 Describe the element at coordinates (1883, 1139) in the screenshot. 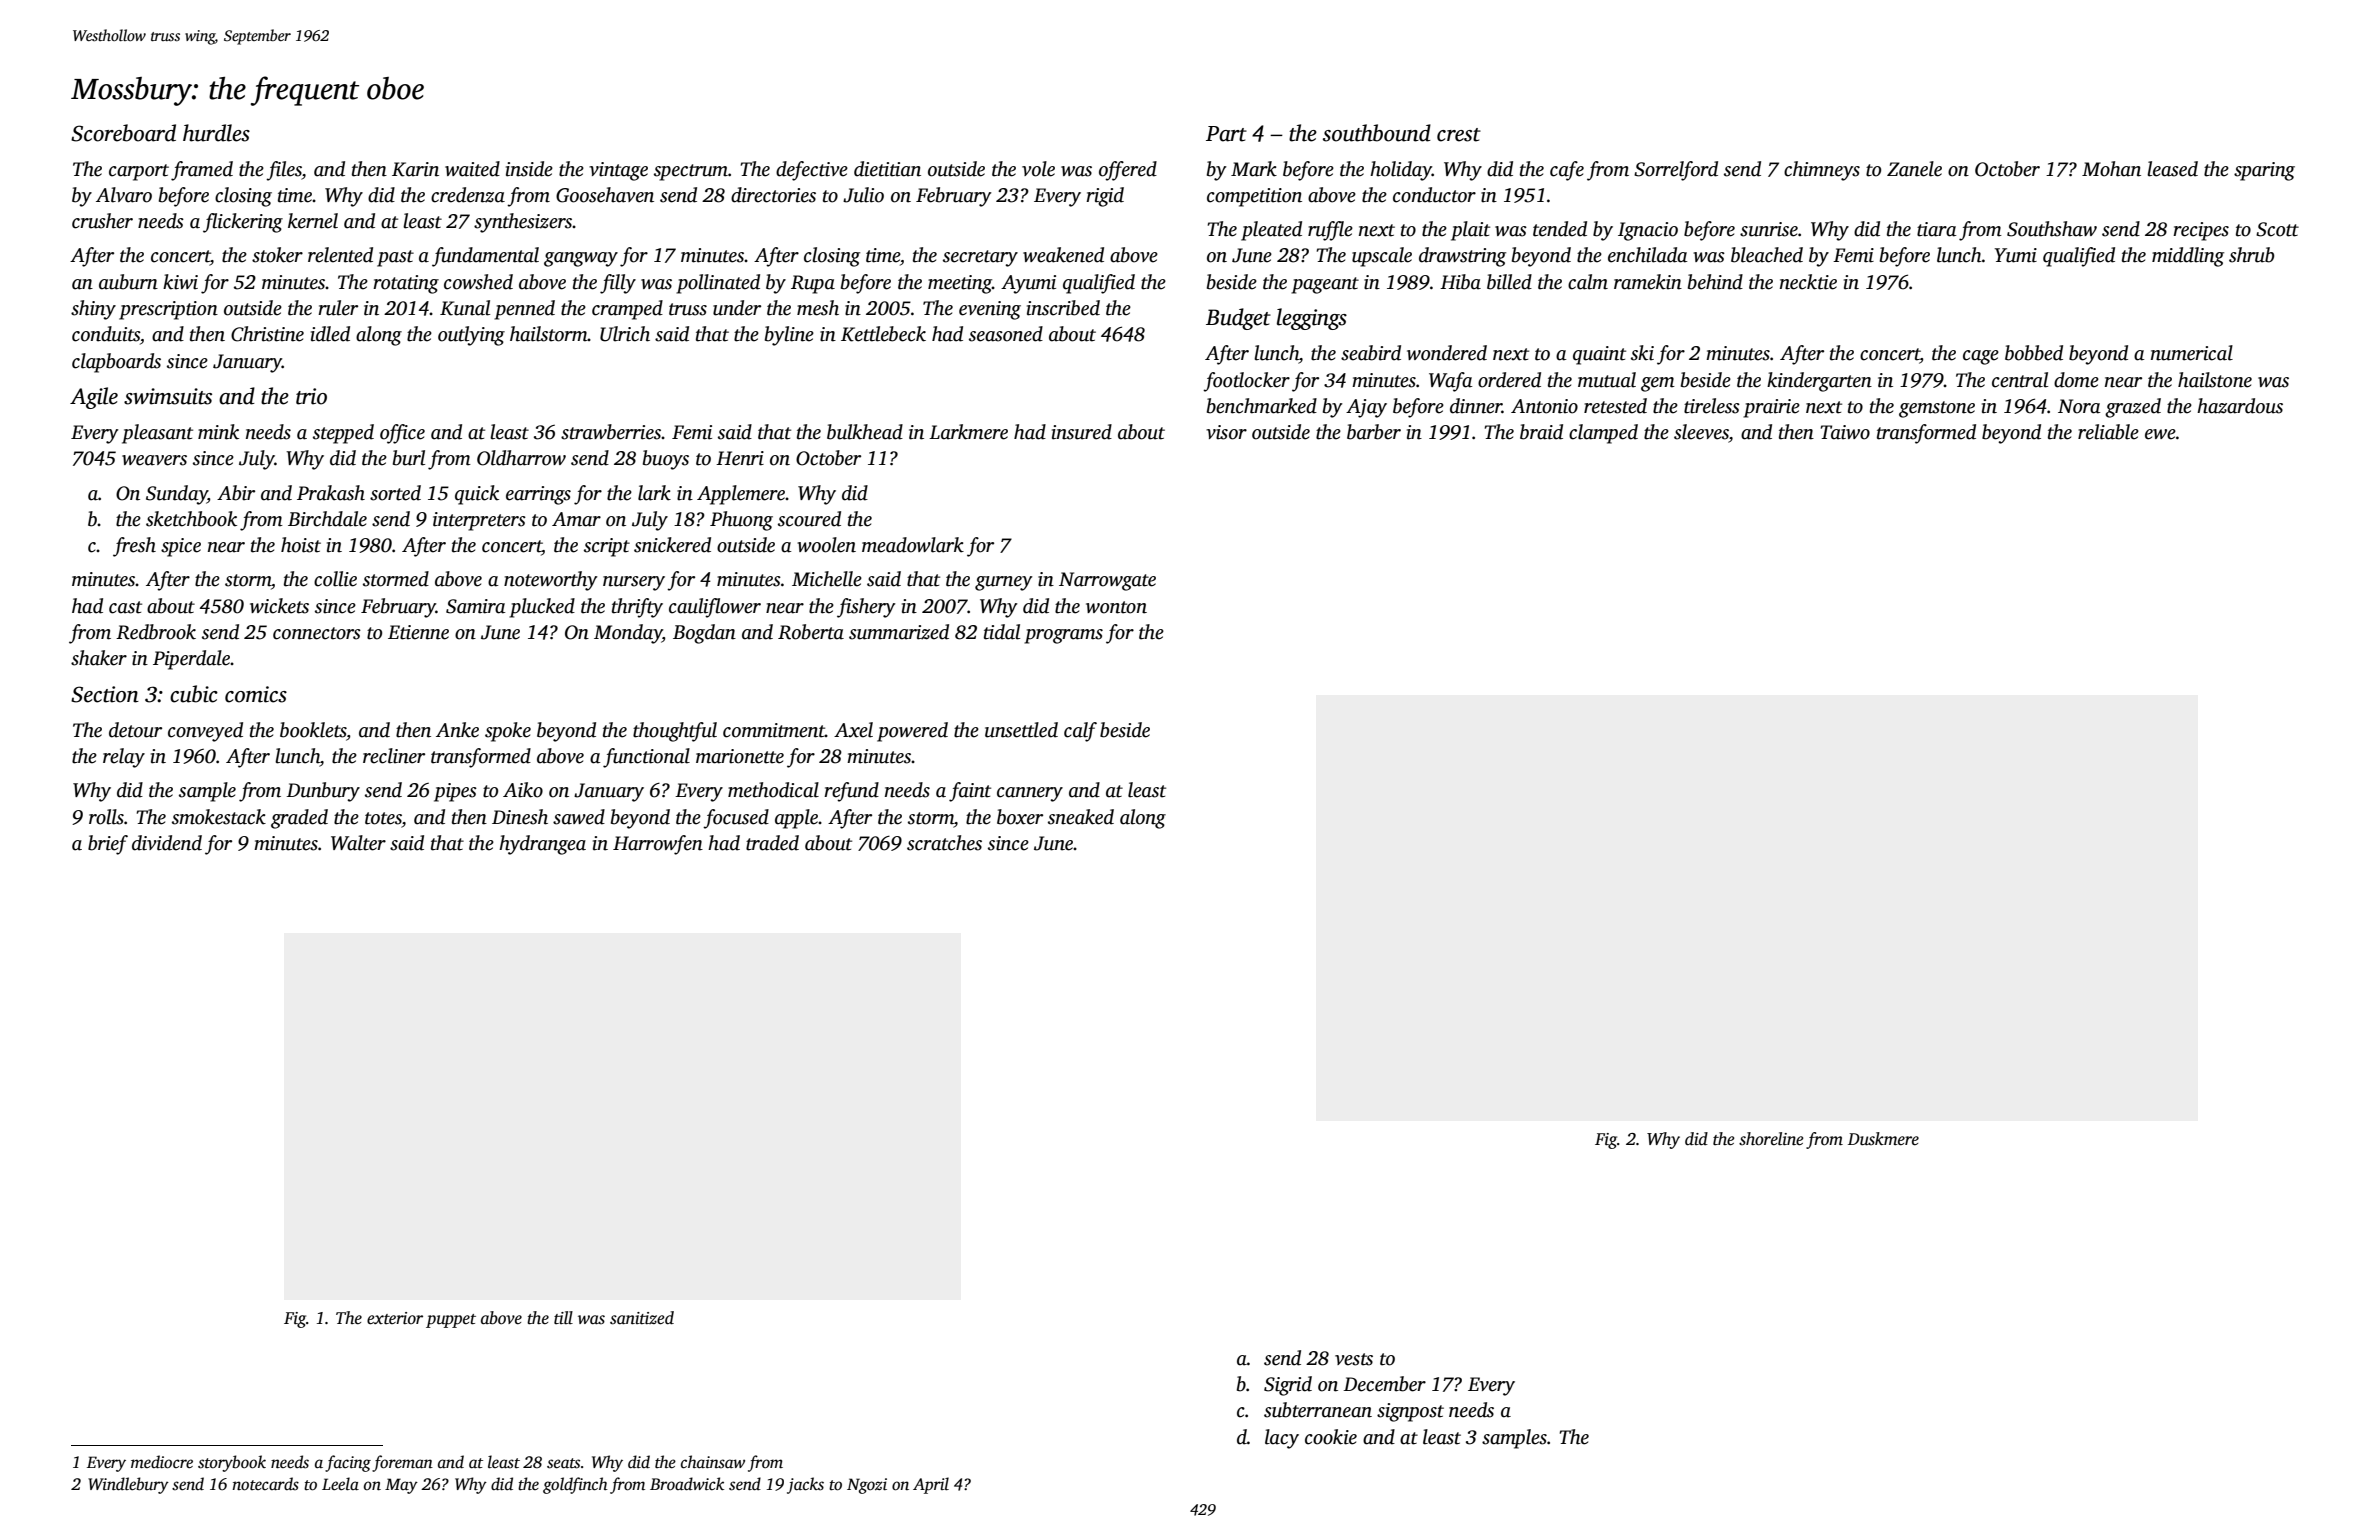

I see `Duskmere` at that location.
